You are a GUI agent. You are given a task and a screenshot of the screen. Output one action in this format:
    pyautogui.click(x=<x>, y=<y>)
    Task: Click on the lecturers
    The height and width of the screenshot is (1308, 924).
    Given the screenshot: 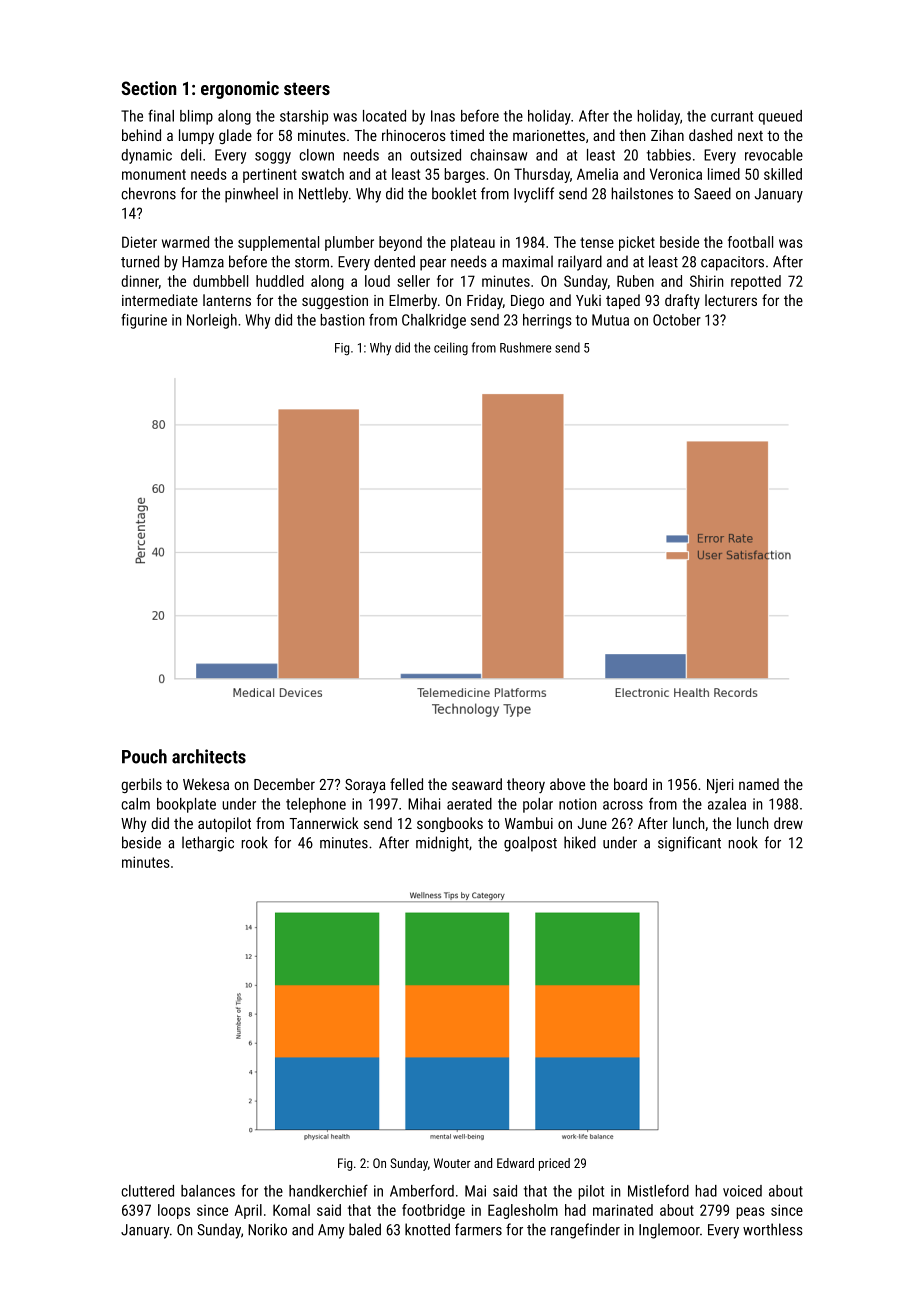 What is the action you would take?
    pyautogui.click(x=731, y=300)
